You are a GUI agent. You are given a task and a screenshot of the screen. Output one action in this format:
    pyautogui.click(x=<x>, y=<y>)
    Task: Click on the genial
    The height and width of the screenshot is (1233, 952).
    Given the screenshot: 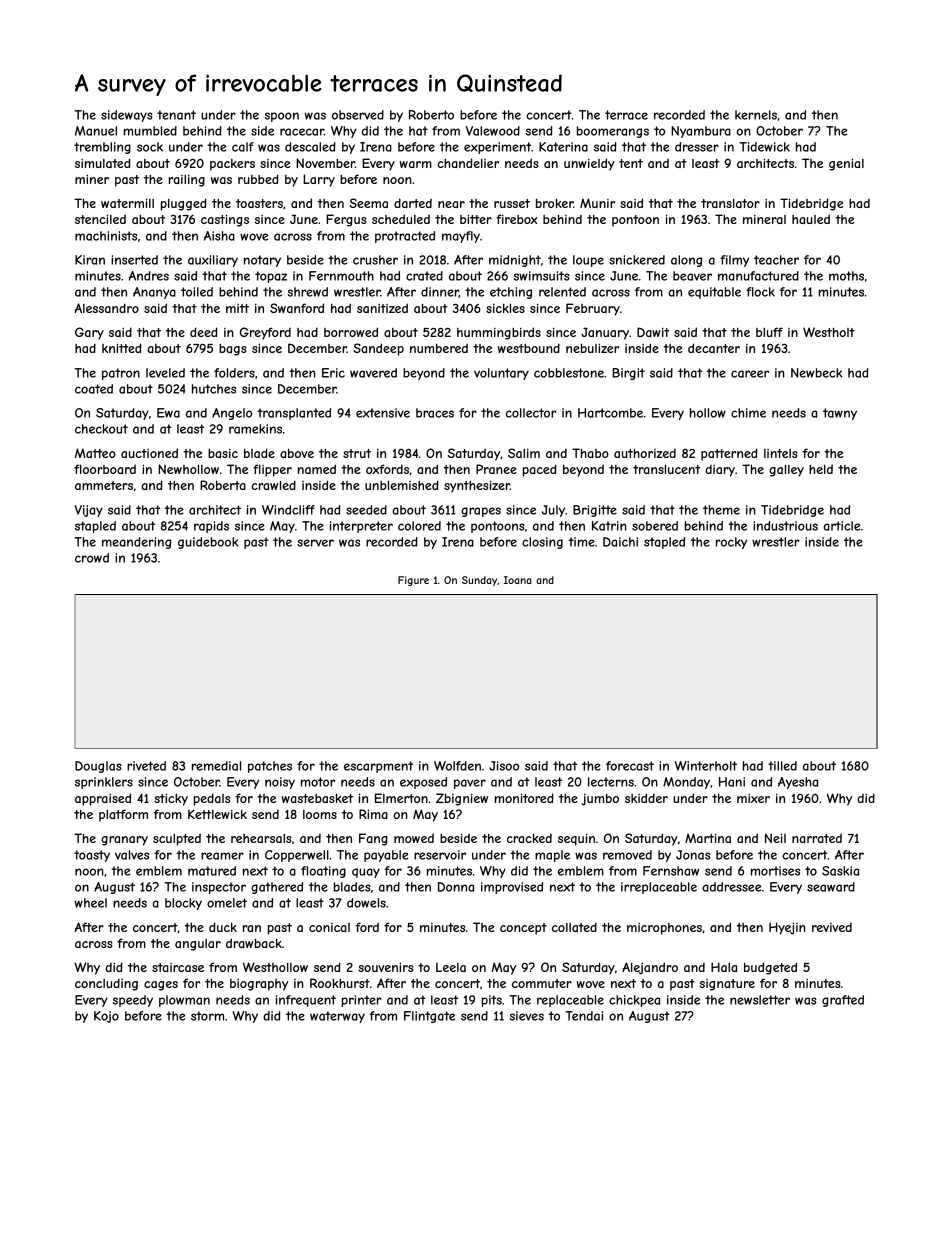 What is the action you would take?
    pyautogui.click(x=846, y=164)
